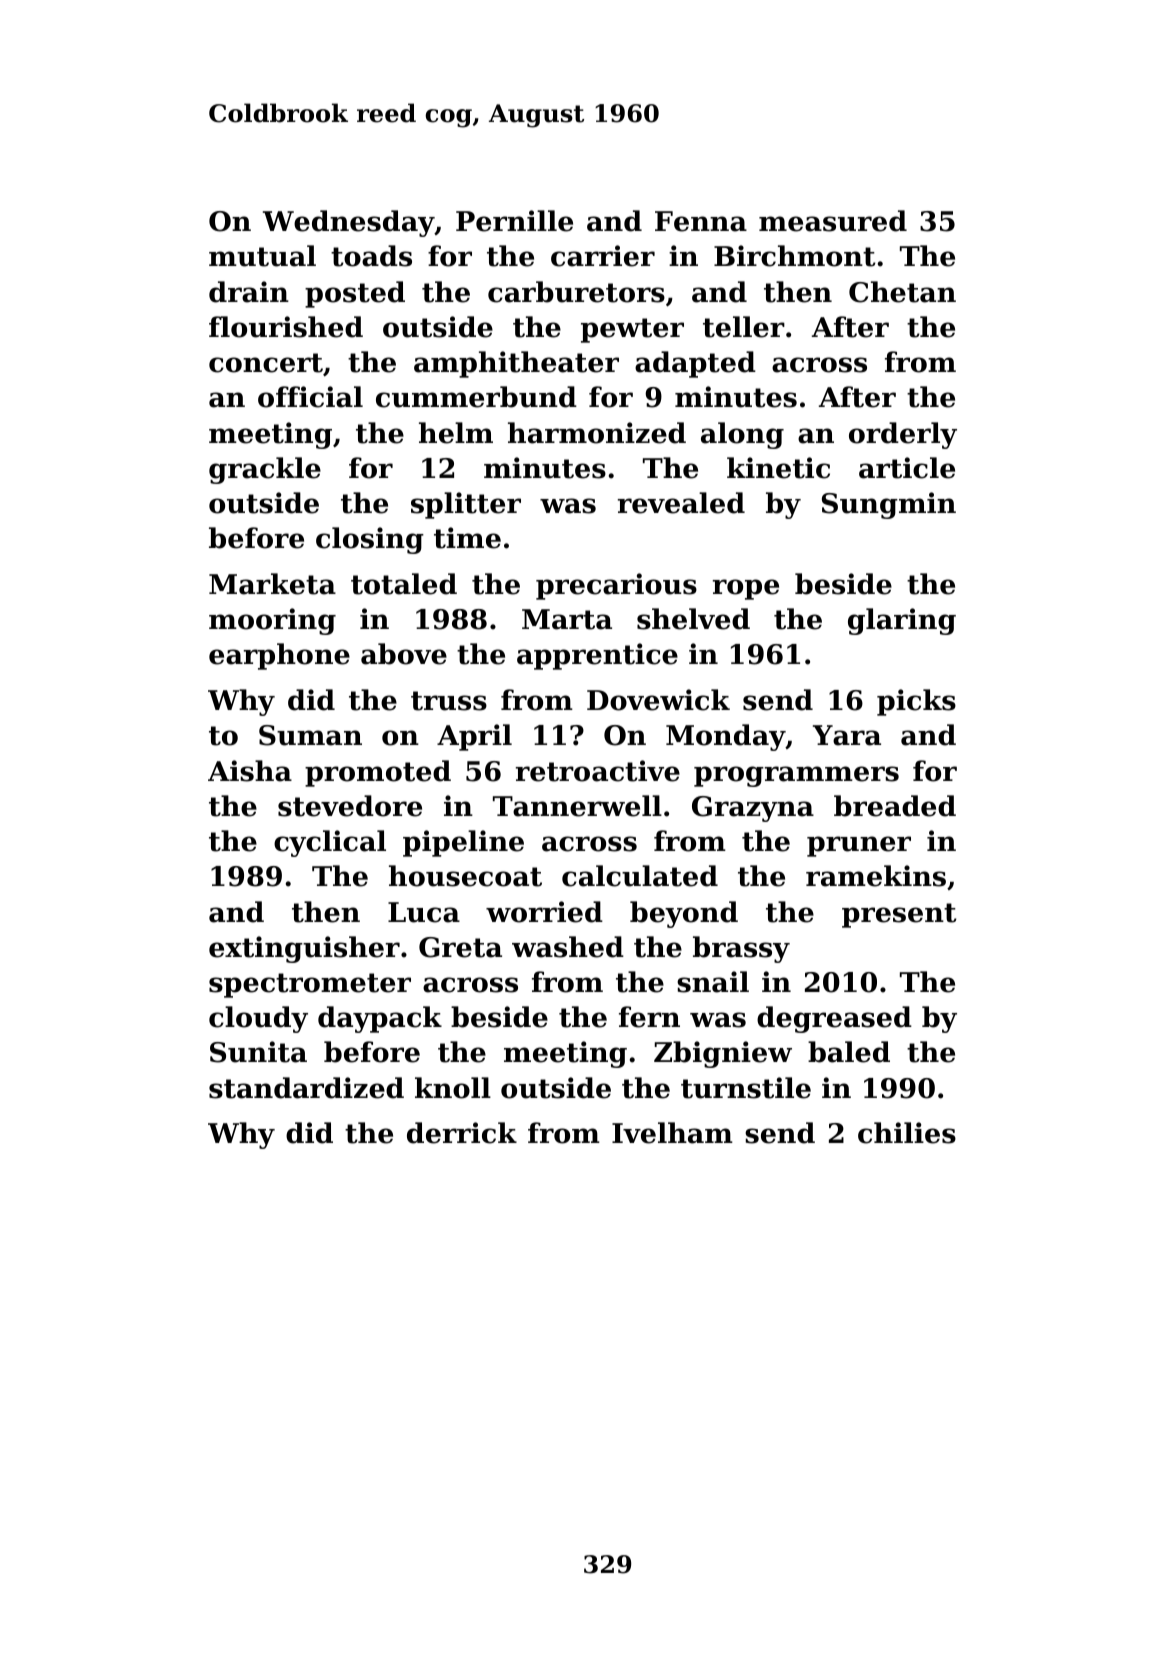 The width and height of the screenshot is (1165, 1654). Describe the element at coordinates (371, 256) in the screenshot. I see `toads` at that location.
